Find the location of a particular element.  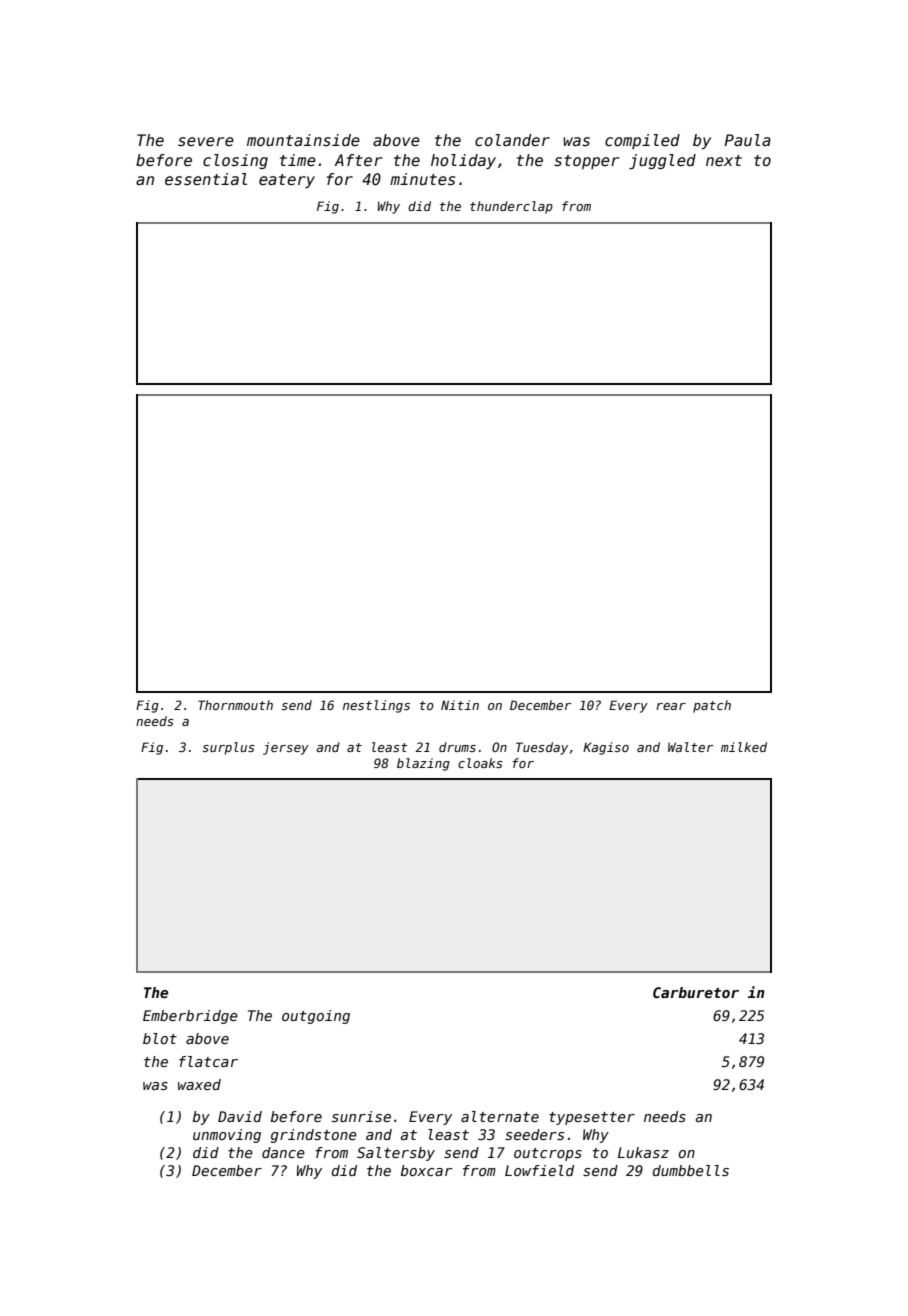

blazing is located at coordinates (423, 764).
